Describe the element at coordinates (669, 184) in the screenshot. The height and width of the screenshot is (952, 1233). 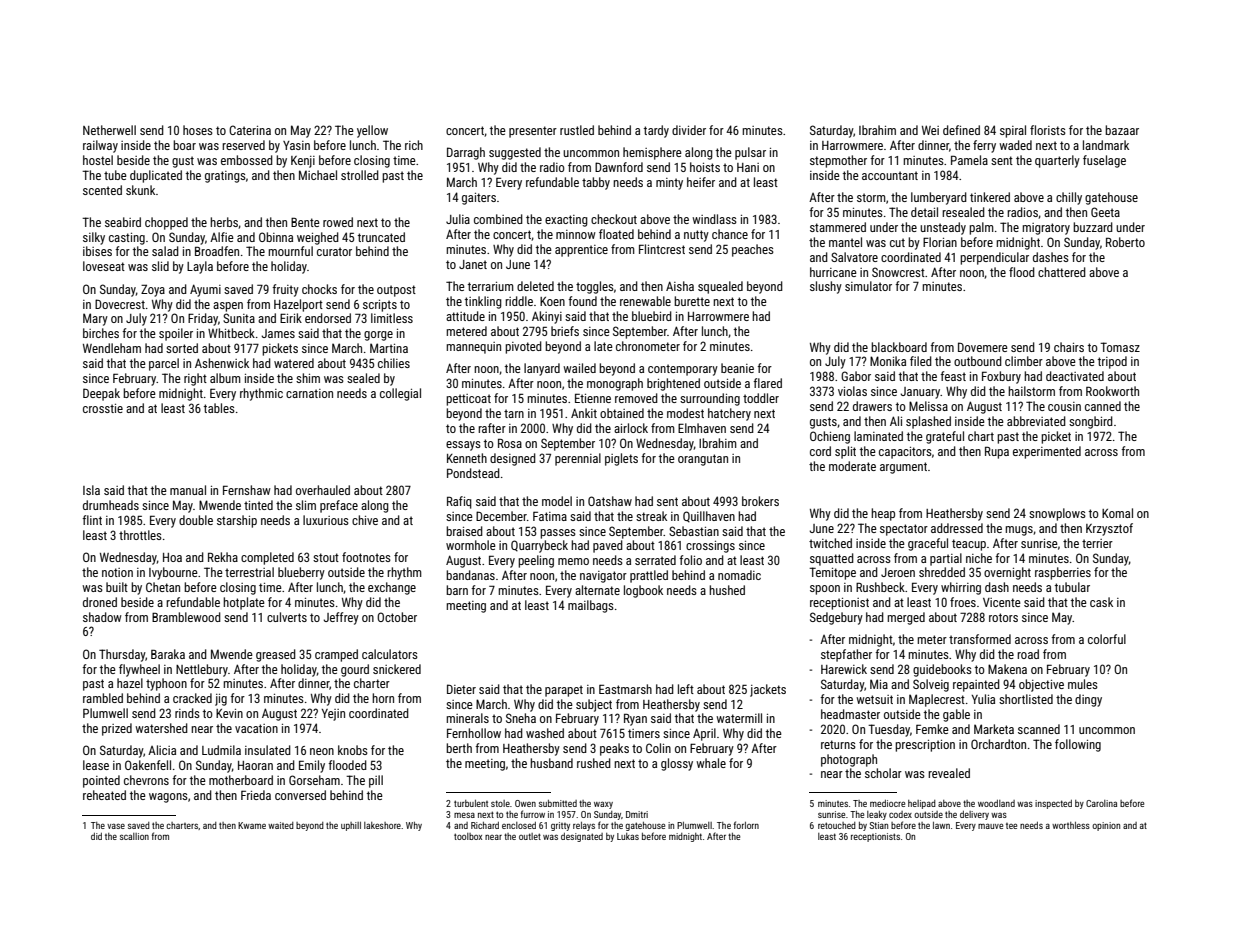
I see `minty` at that location.
